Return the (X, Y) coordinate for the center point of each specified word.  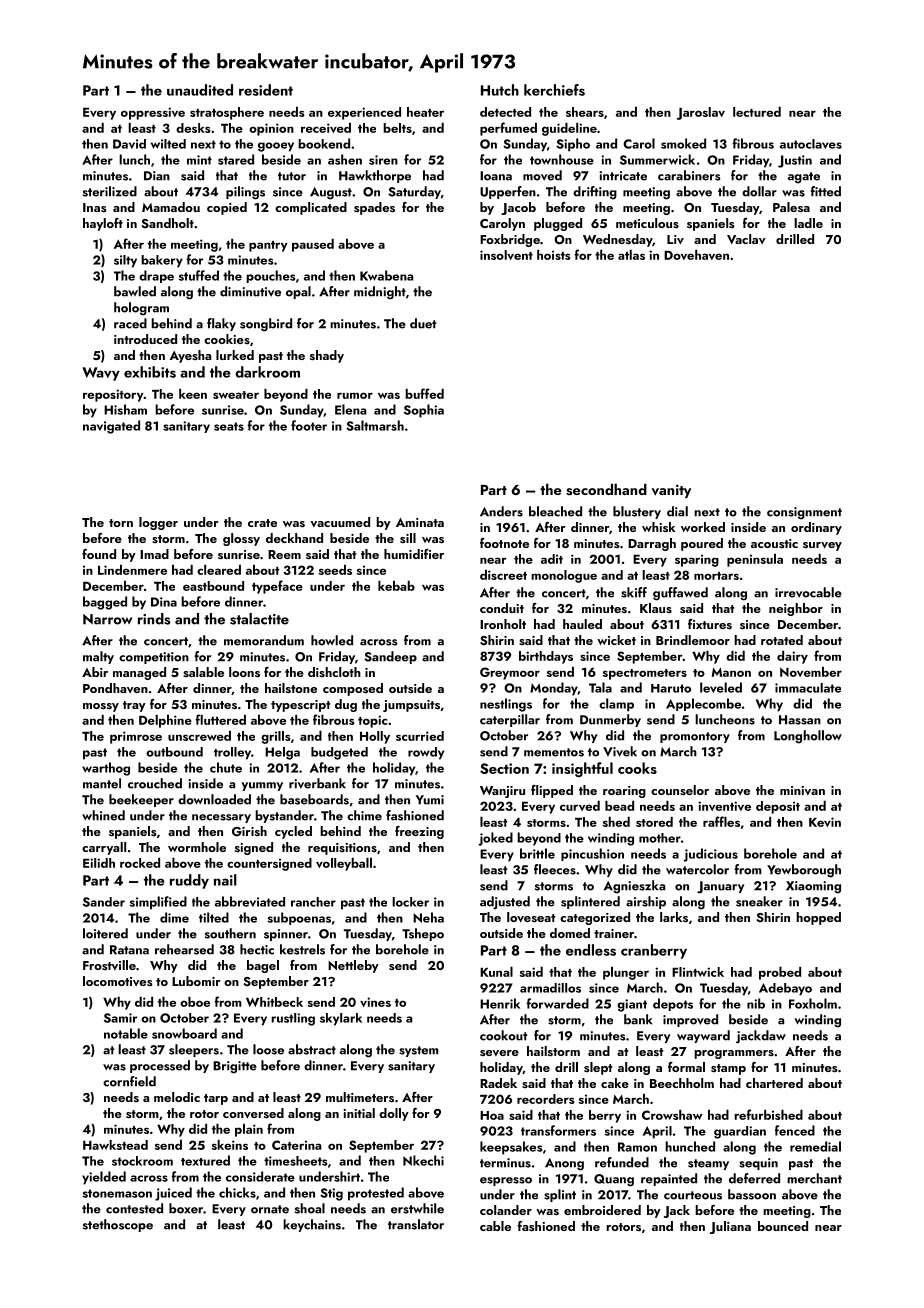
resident (266, 90)
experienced (364, 113)
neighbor (796, 609)
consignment (804, 513)
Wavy (101, 374)
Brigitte (235, 1067)
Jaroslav (701, 113)
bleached (555, 511)
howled (332, 640)
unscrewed (199, 735)
